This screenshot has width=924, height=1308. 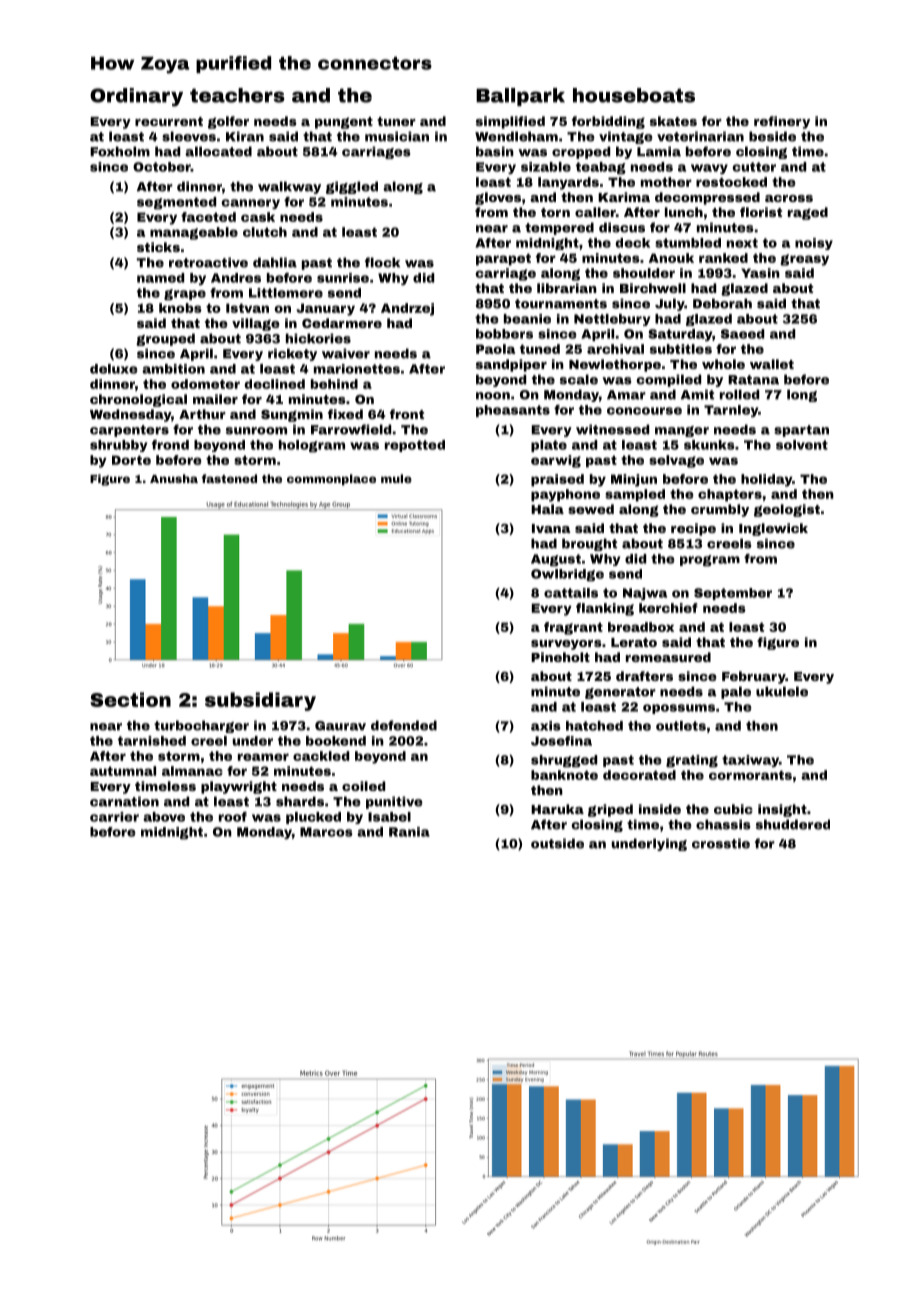 I want to click on beanie, so click(x=527, y=319).
